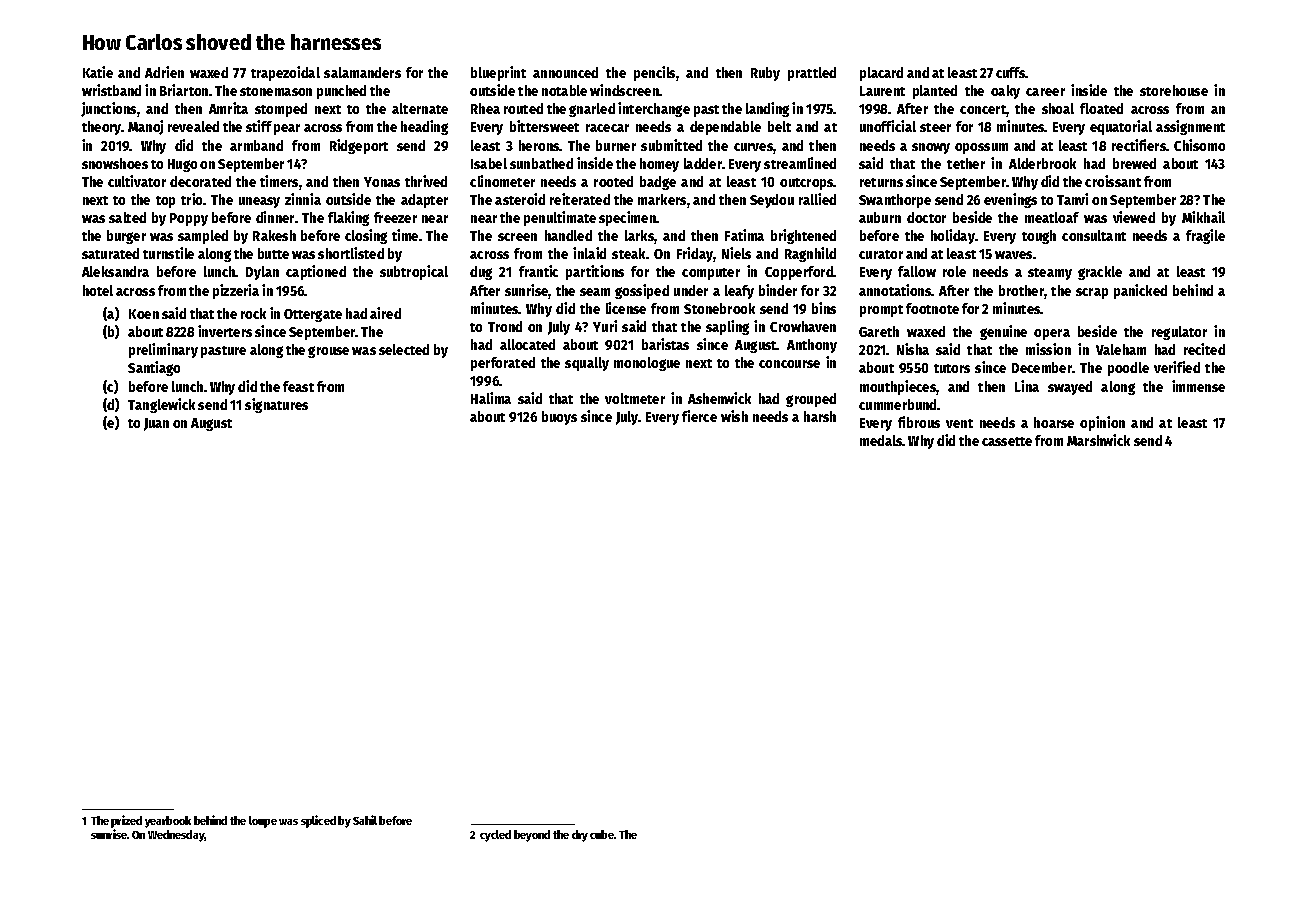  Describe the element at coordinates (193, 126) in the page. I see `revealed` at that location.
